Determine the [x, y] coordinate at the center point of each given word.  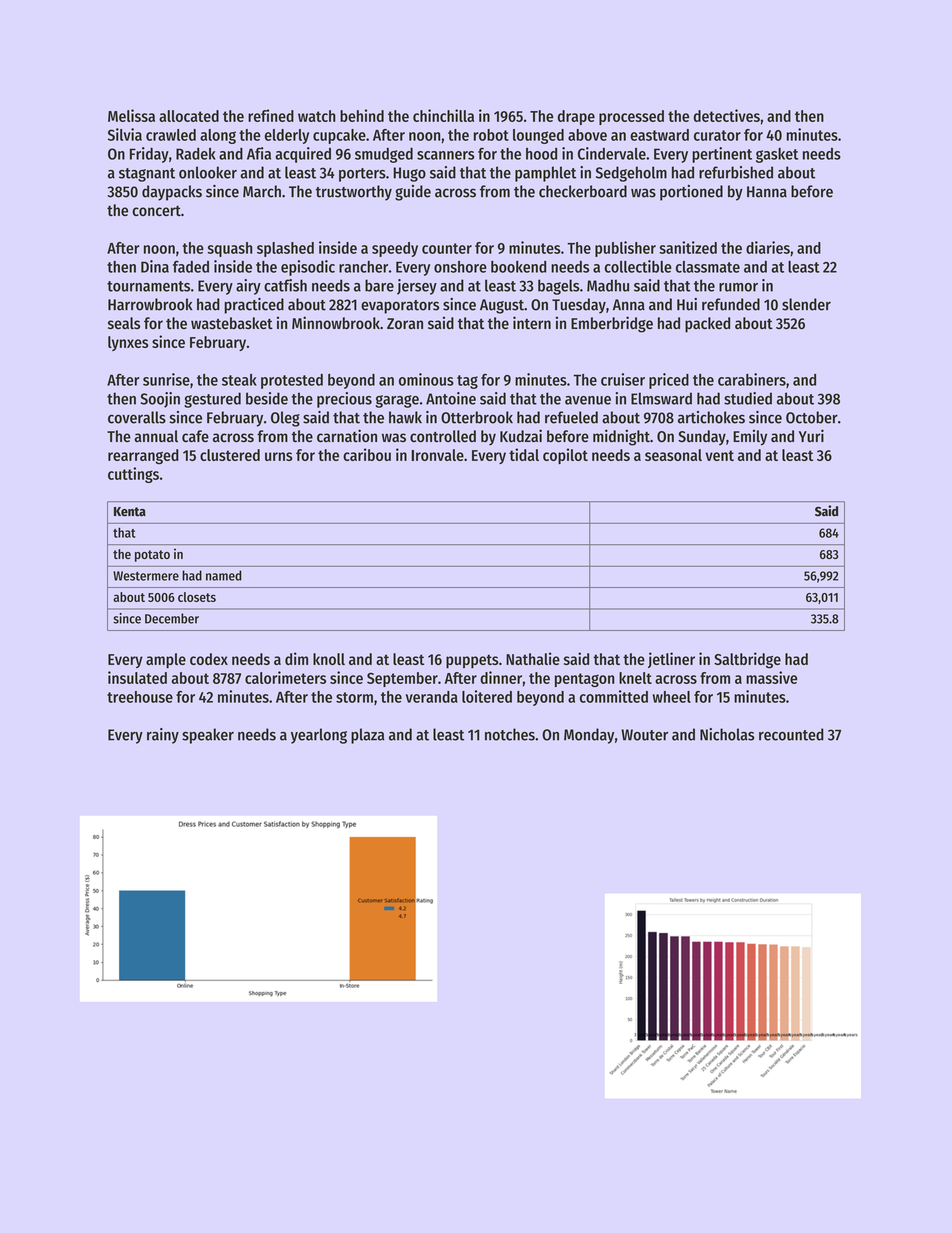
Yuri [811, 435]
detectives [727, 115]
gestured [212, 400]
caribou [367, 454]
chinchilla [443, 115]
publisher [625, 249]
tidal [524, 454]
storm [354, 697]
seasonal [673, 455]
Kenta [130, 512]
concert [156, 211]
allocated [189, 116]
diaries [768, 247]
